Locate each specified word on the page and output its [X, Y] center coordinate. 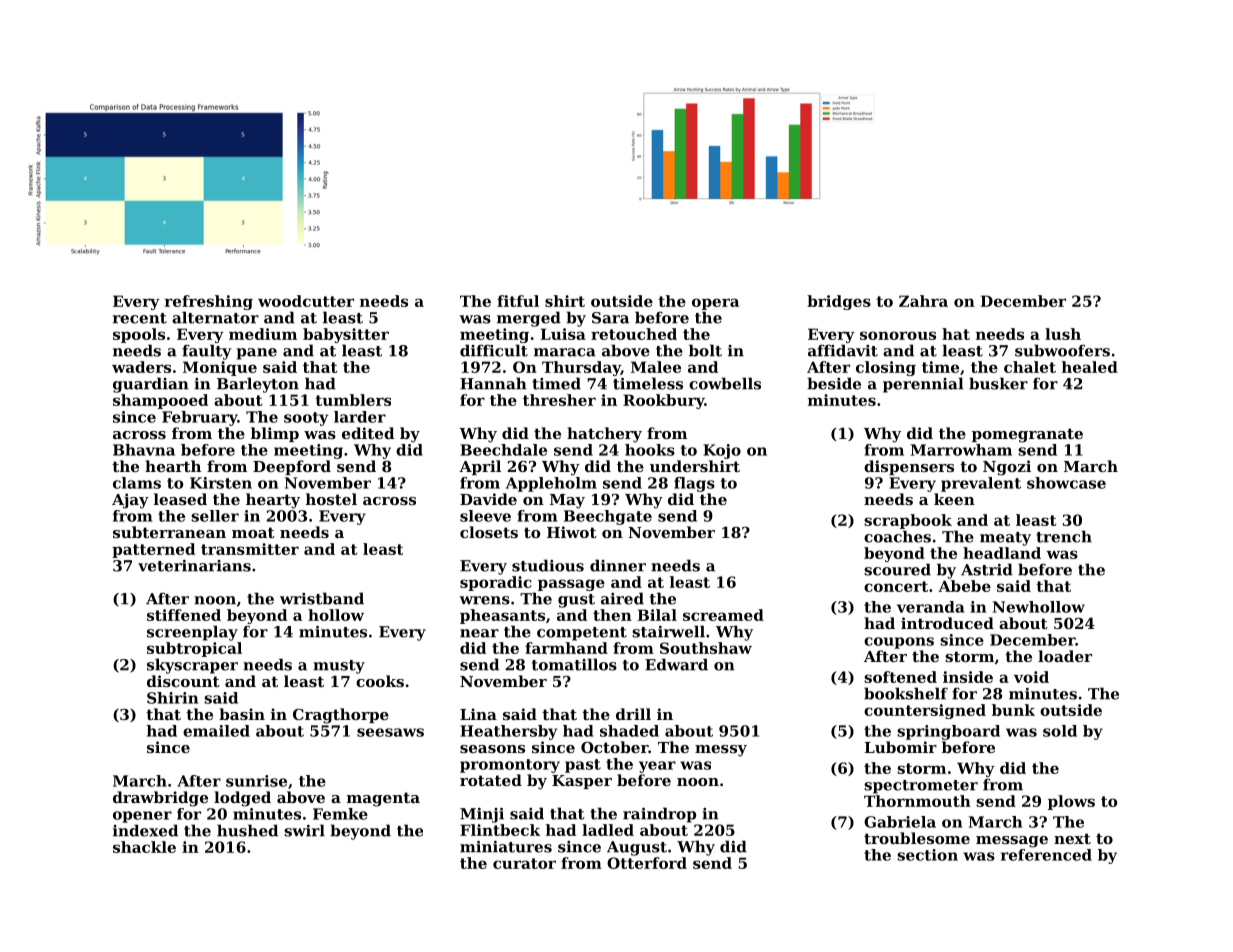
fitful [518, 301]
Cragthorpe [341, 716]
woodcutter [306, 301]
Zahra [923, 301]
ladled [608, 830]
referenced [1046, 855]
